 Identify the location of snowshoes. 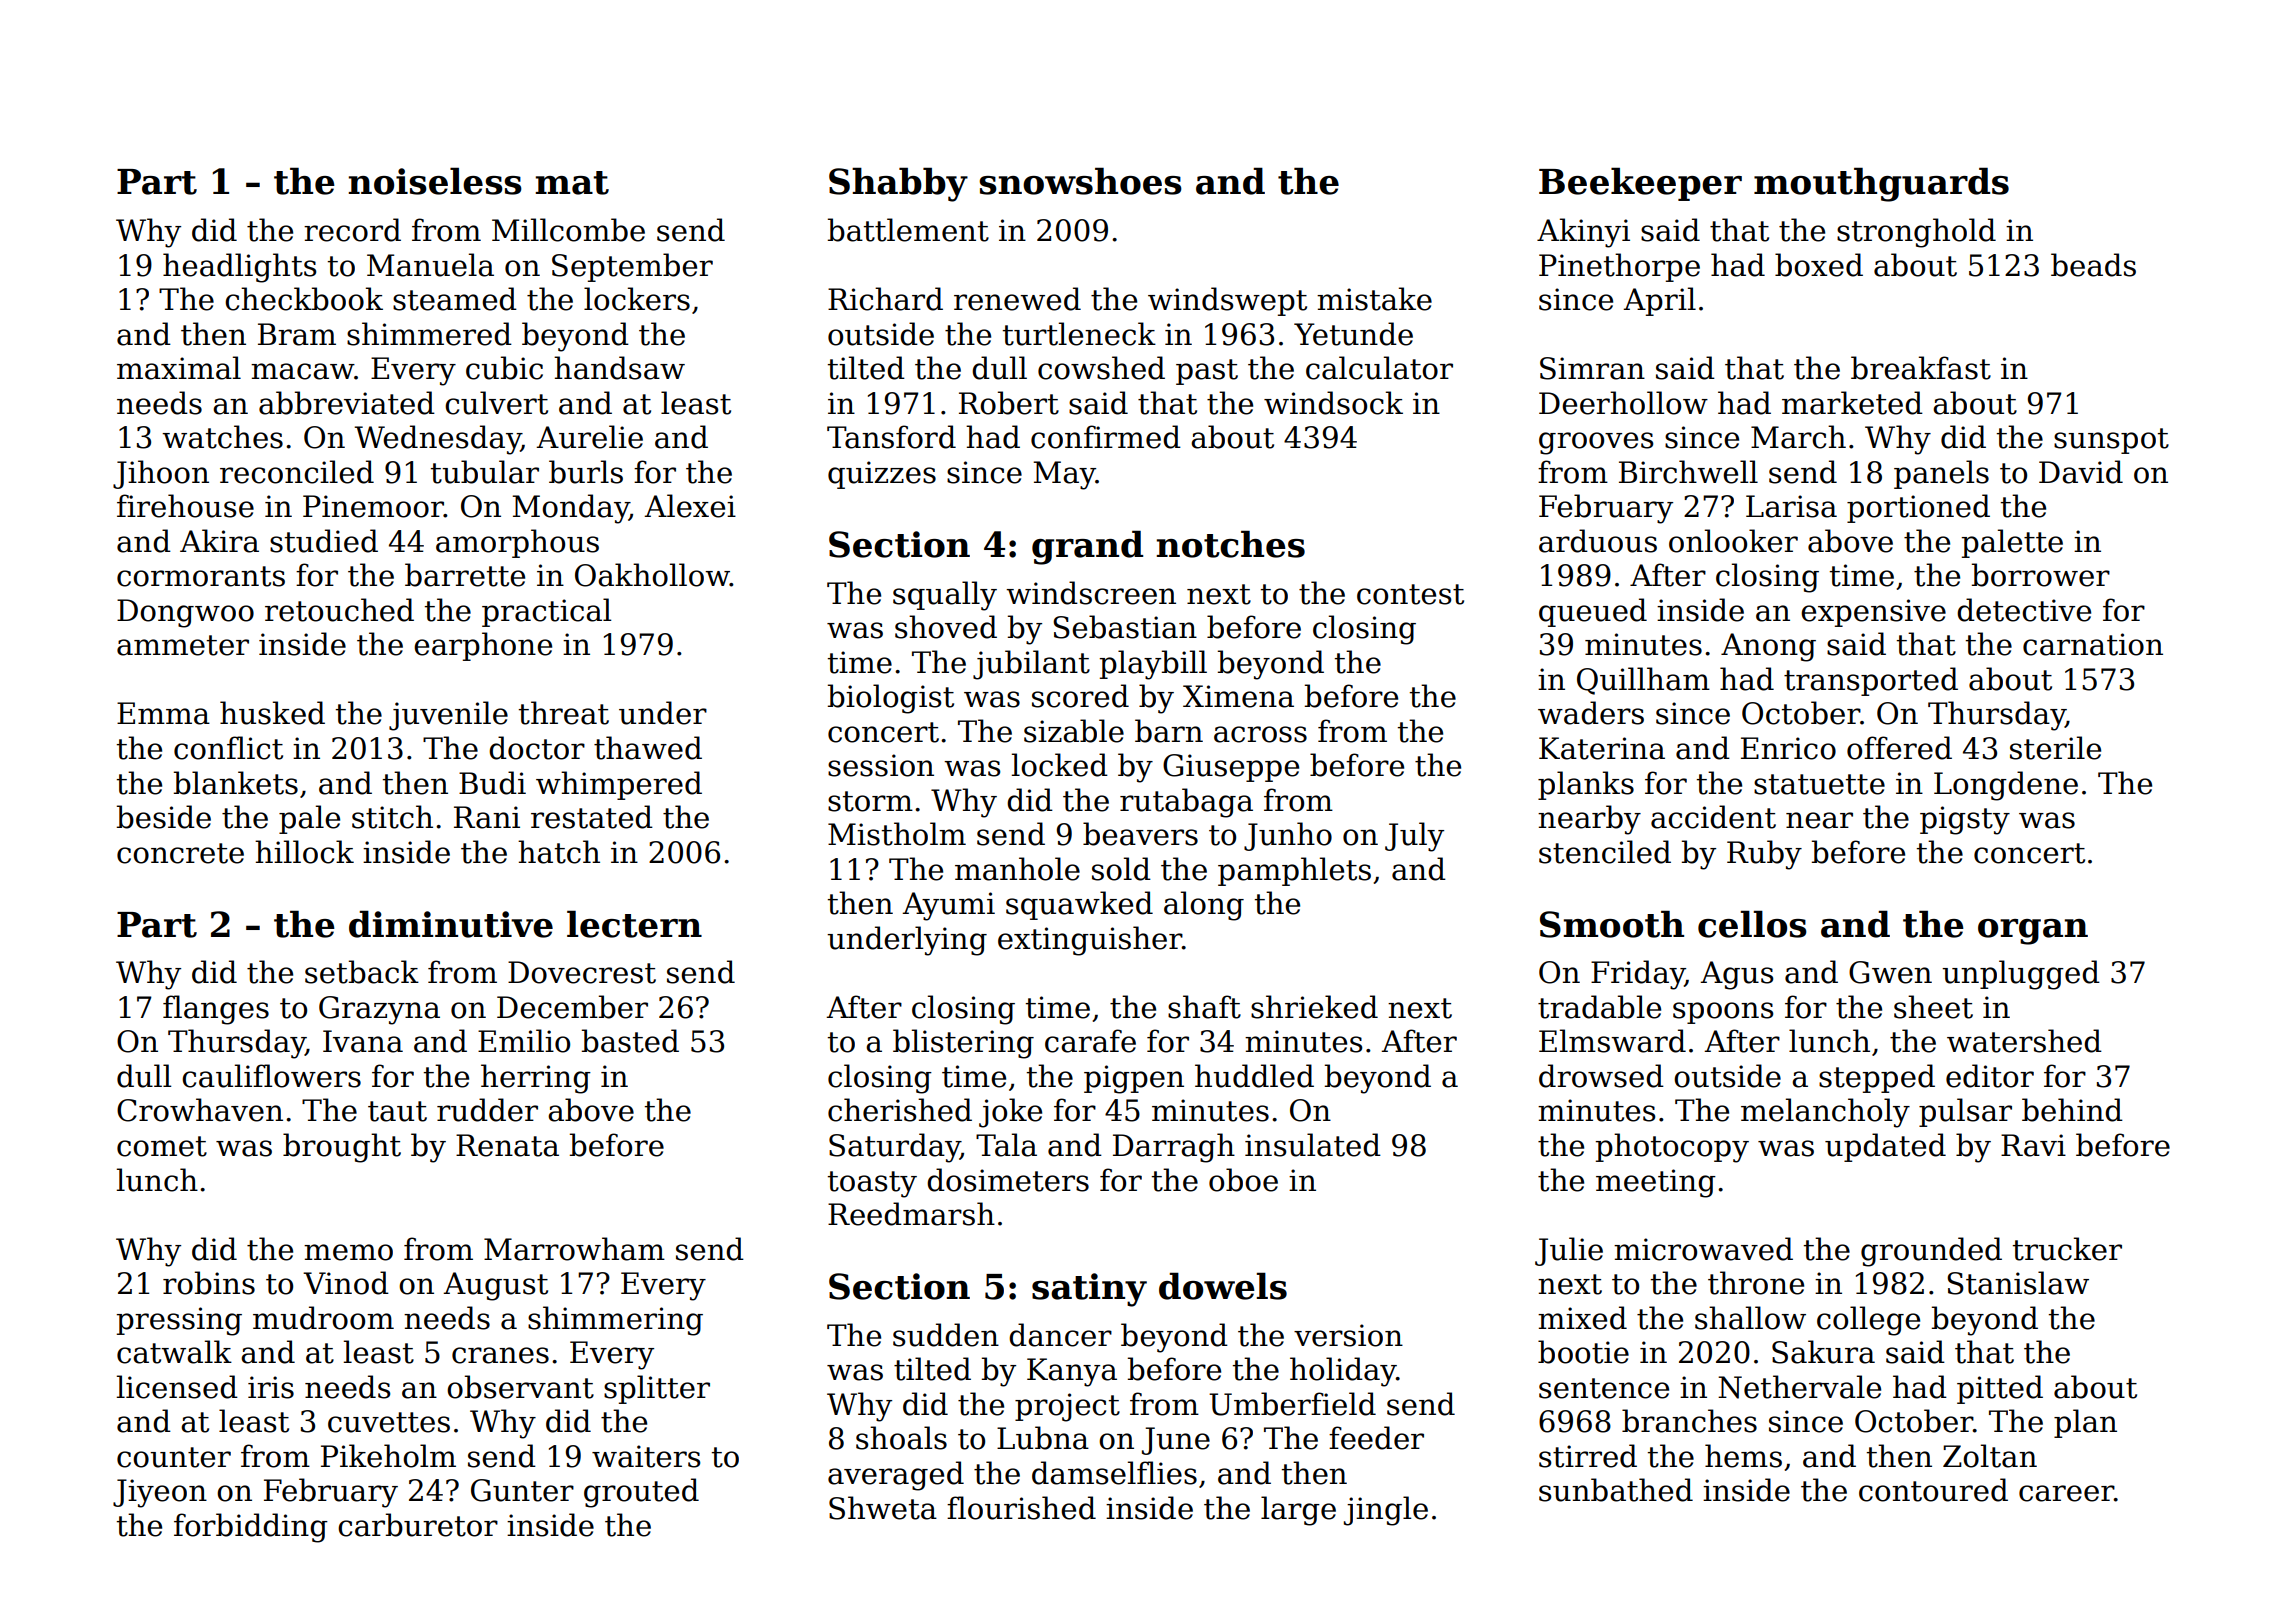
(1080, 181).
